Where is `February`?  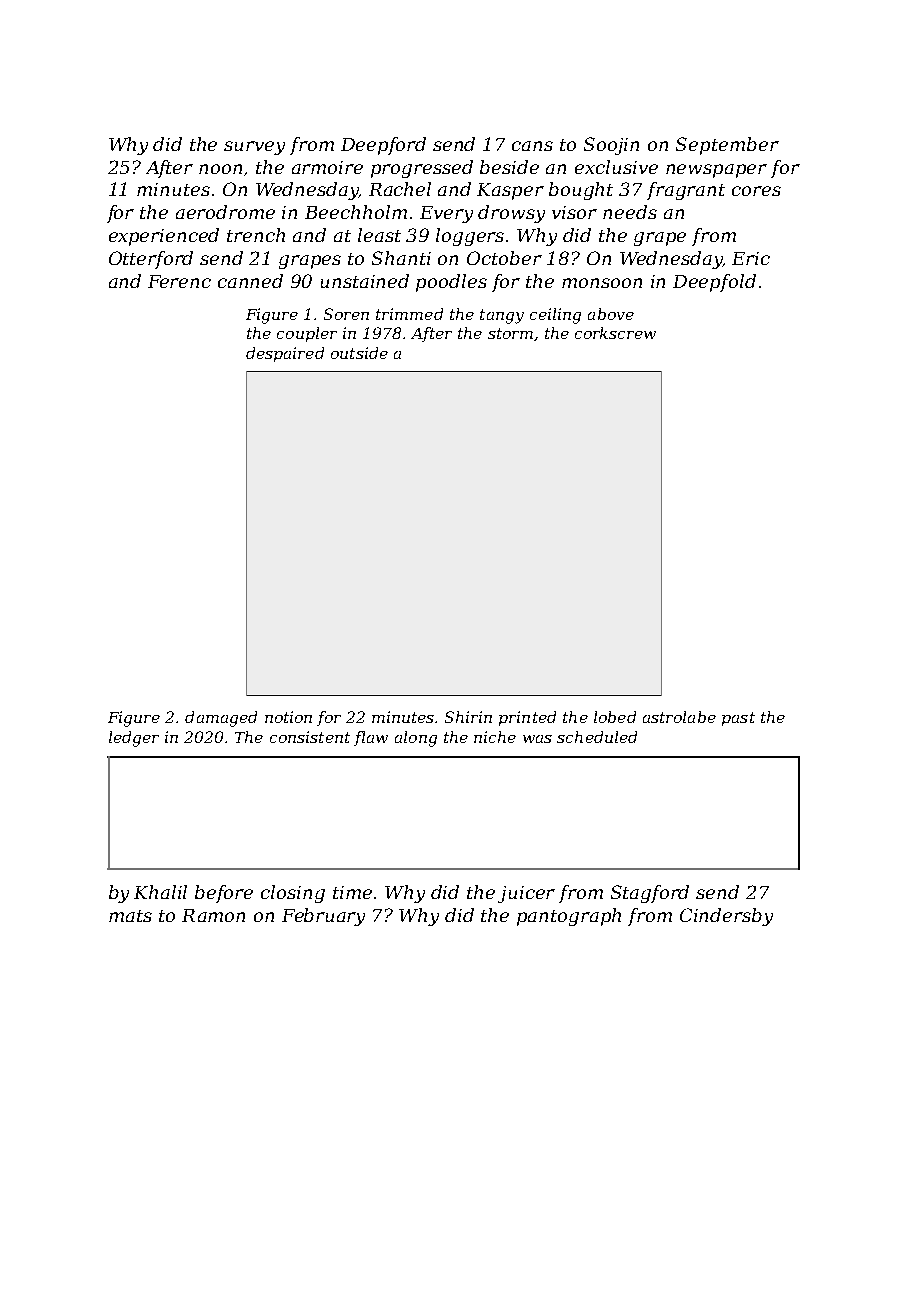
February is located at coordinates (323, 917).
